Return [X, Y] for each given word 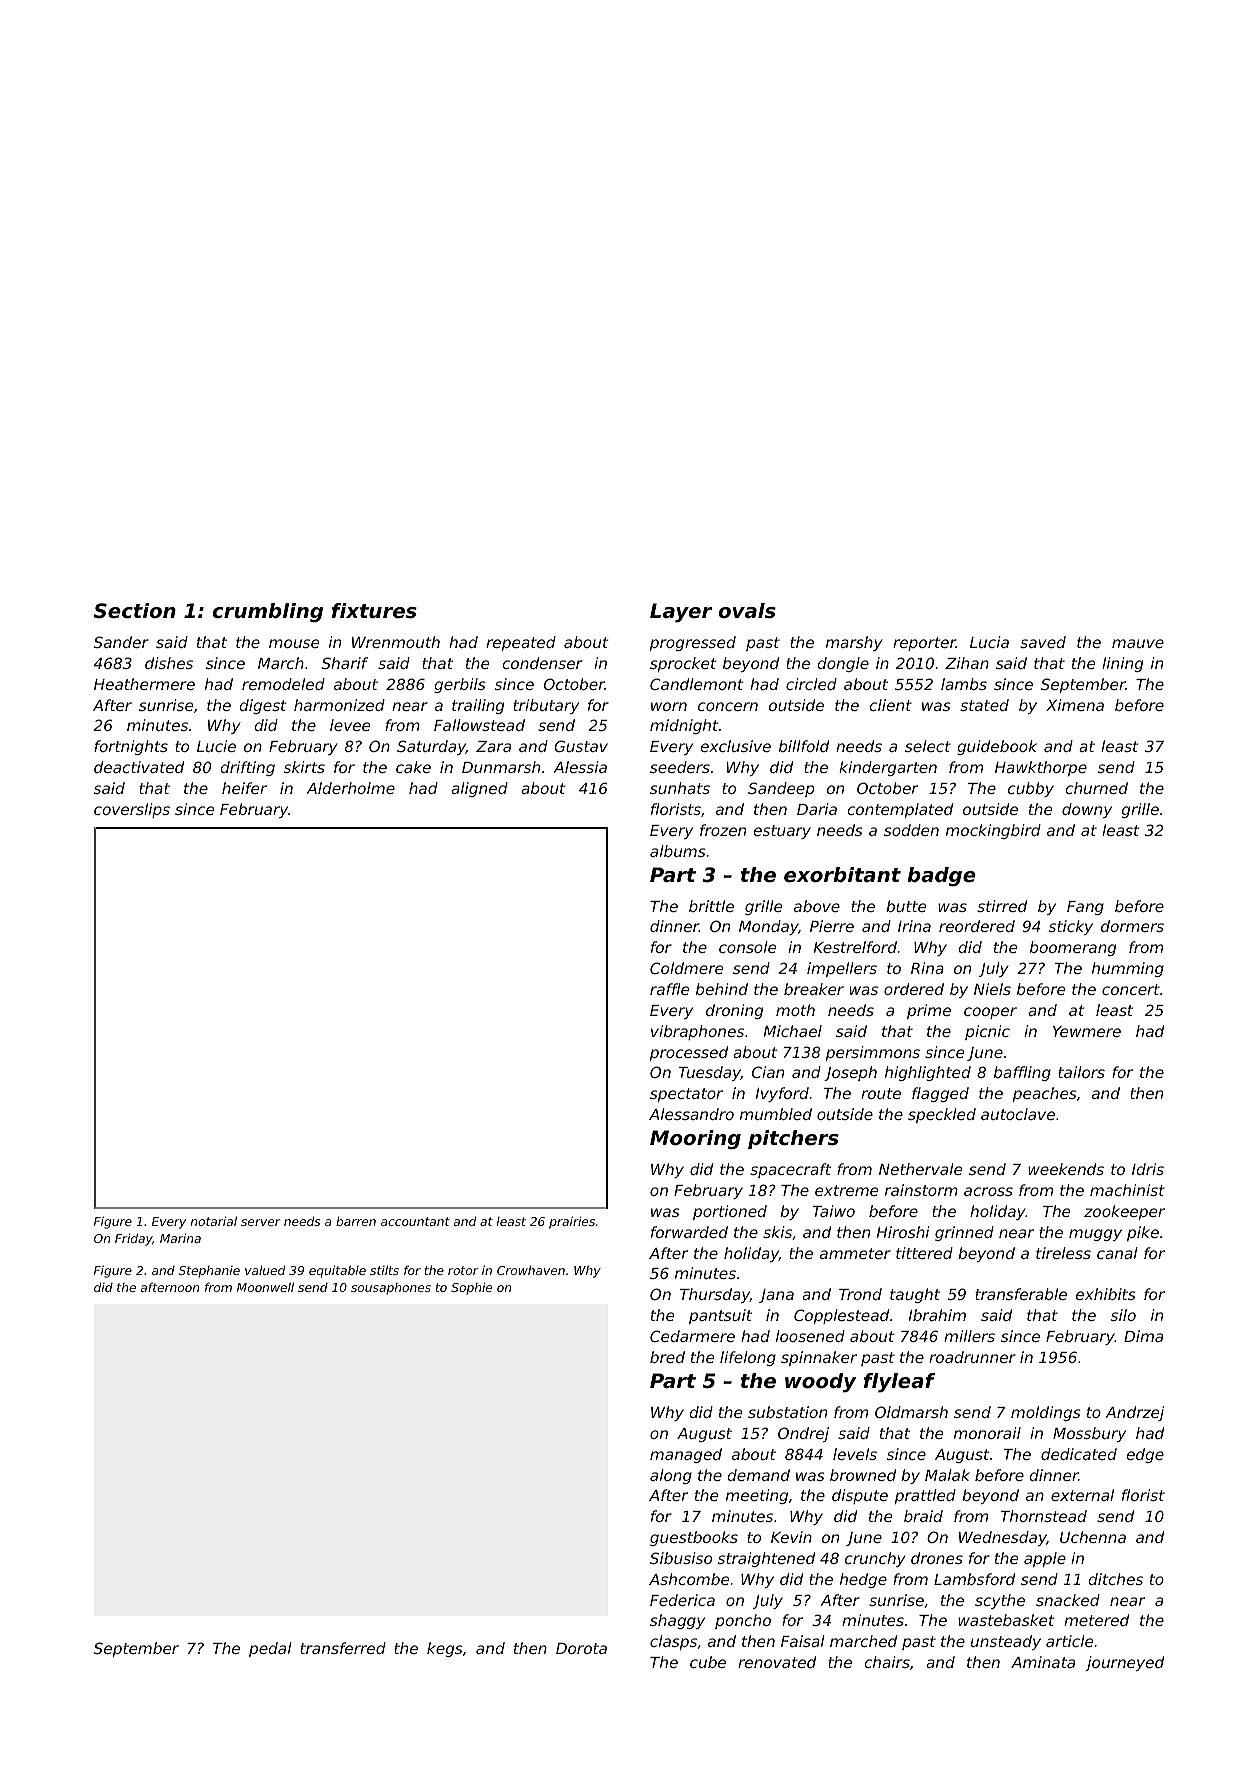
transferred [343, 1648]
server [261, 1222]
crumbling [268, 612]
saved [1043, 642]
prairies [572, 1222]
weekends [1066, 1169]
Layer [681, 613]
